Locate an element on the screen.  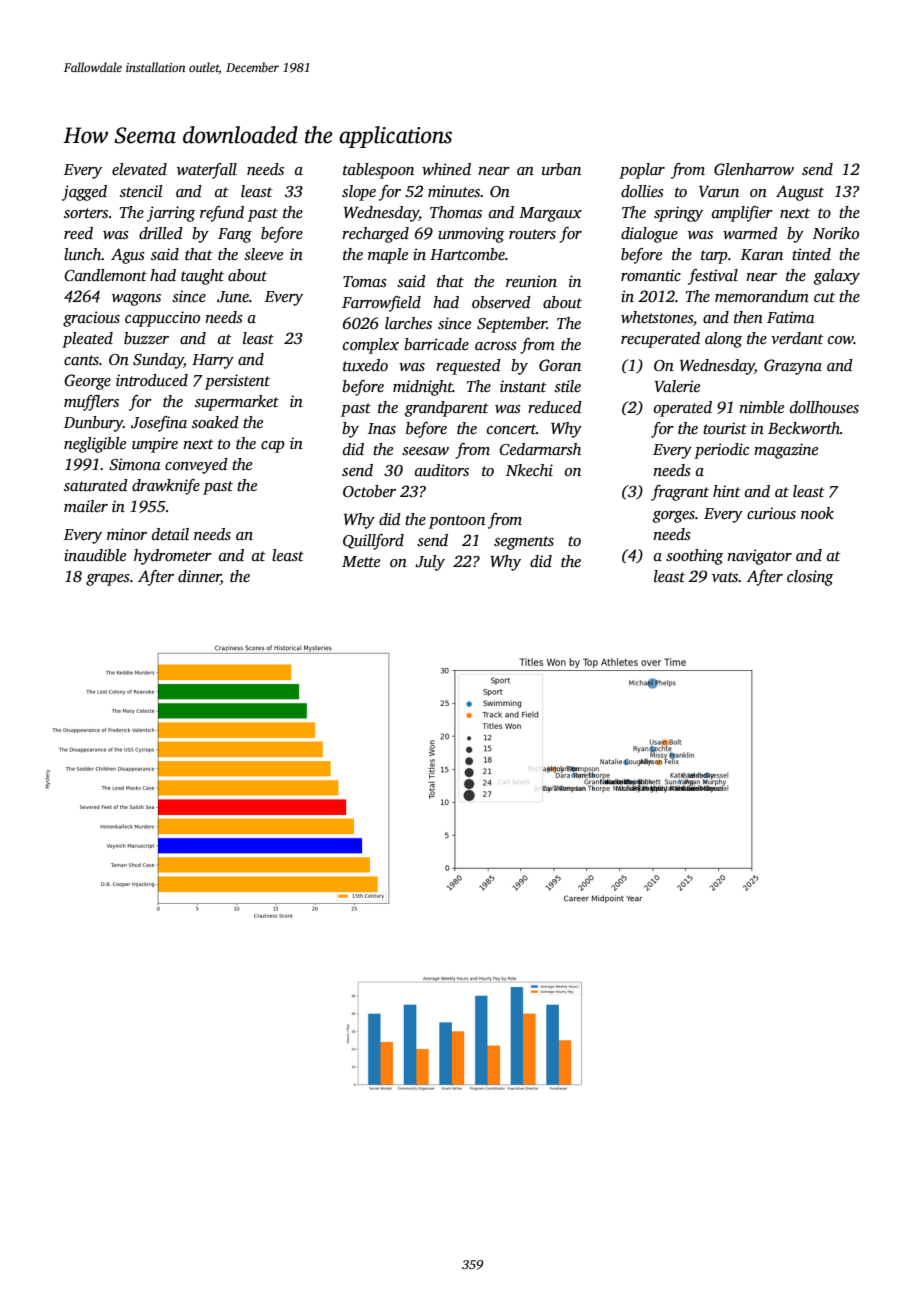
elevated is located at coordinates (139, 169).
